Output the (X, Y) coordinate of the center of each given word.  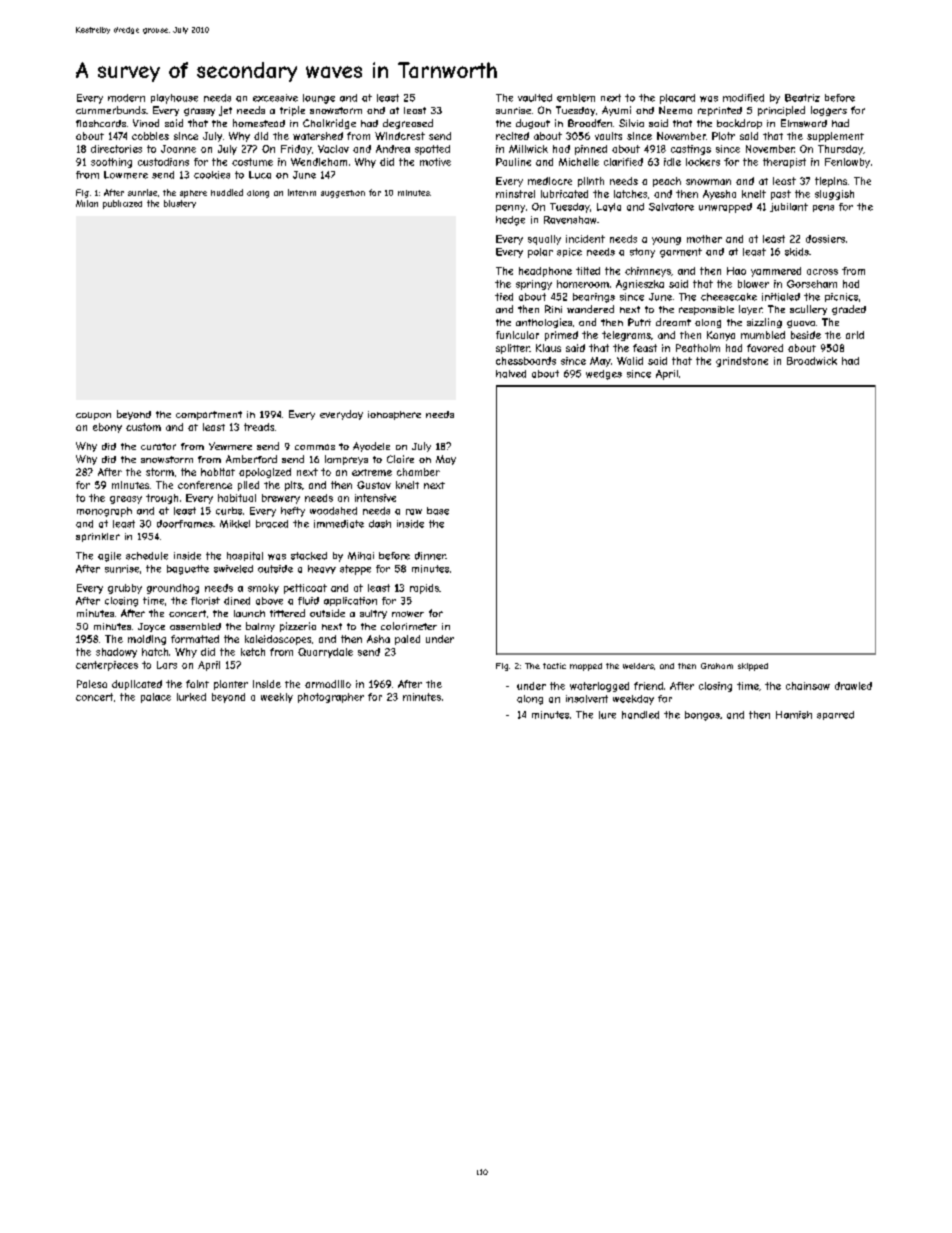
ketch (253, 652)
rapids (424, 589)
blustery (180, 204)
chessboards (526, 361)
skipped (753, 667)
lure (607, 715)
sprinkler (98, 537)
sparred (835, 715)
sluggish (834, 195)
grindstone (742, 362)
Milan (87, 203)
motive (435, 162)
